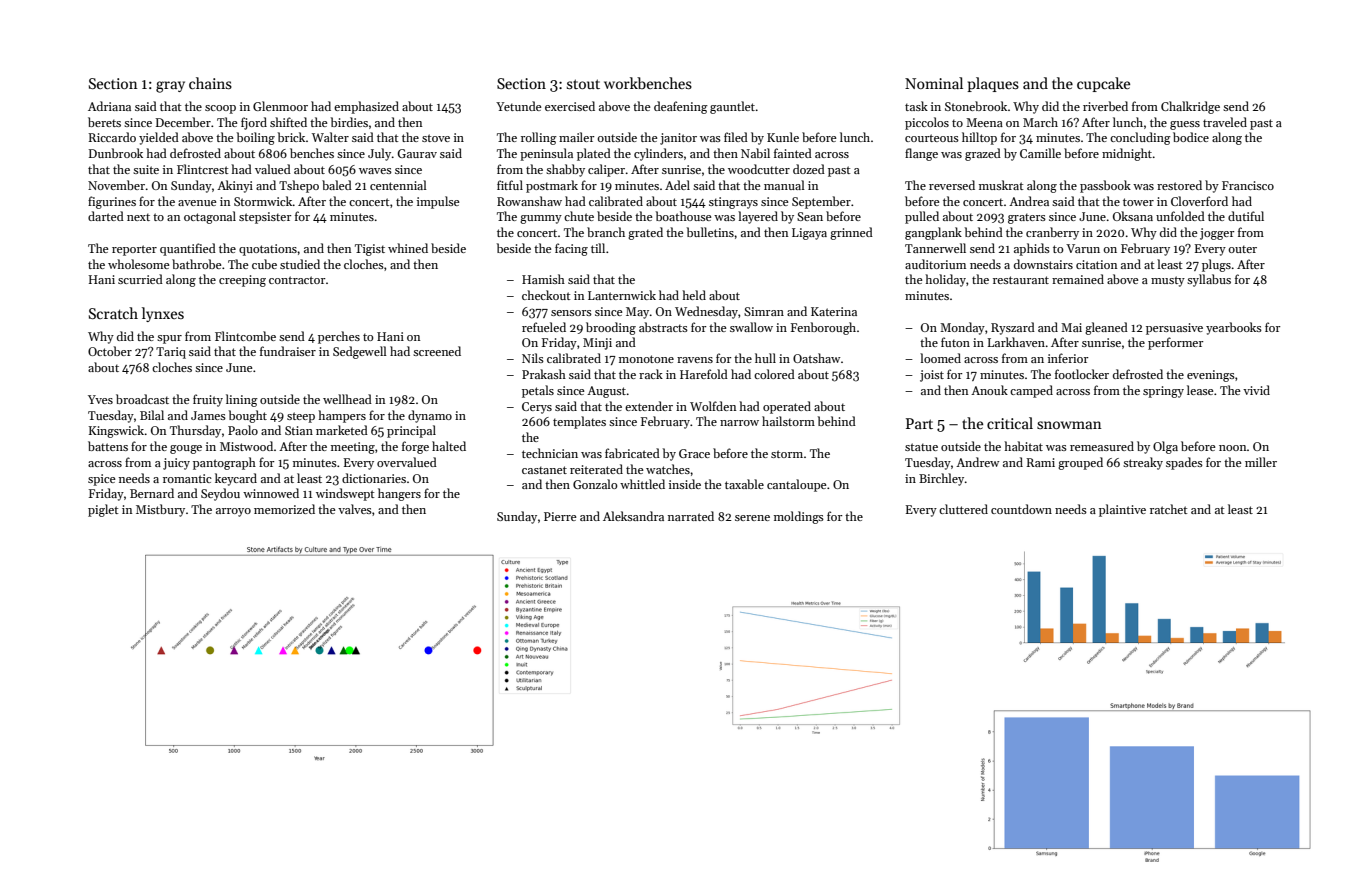  Describe the element at coordinates (1175, 343) in the screenshot. I see `performer` at that location.
